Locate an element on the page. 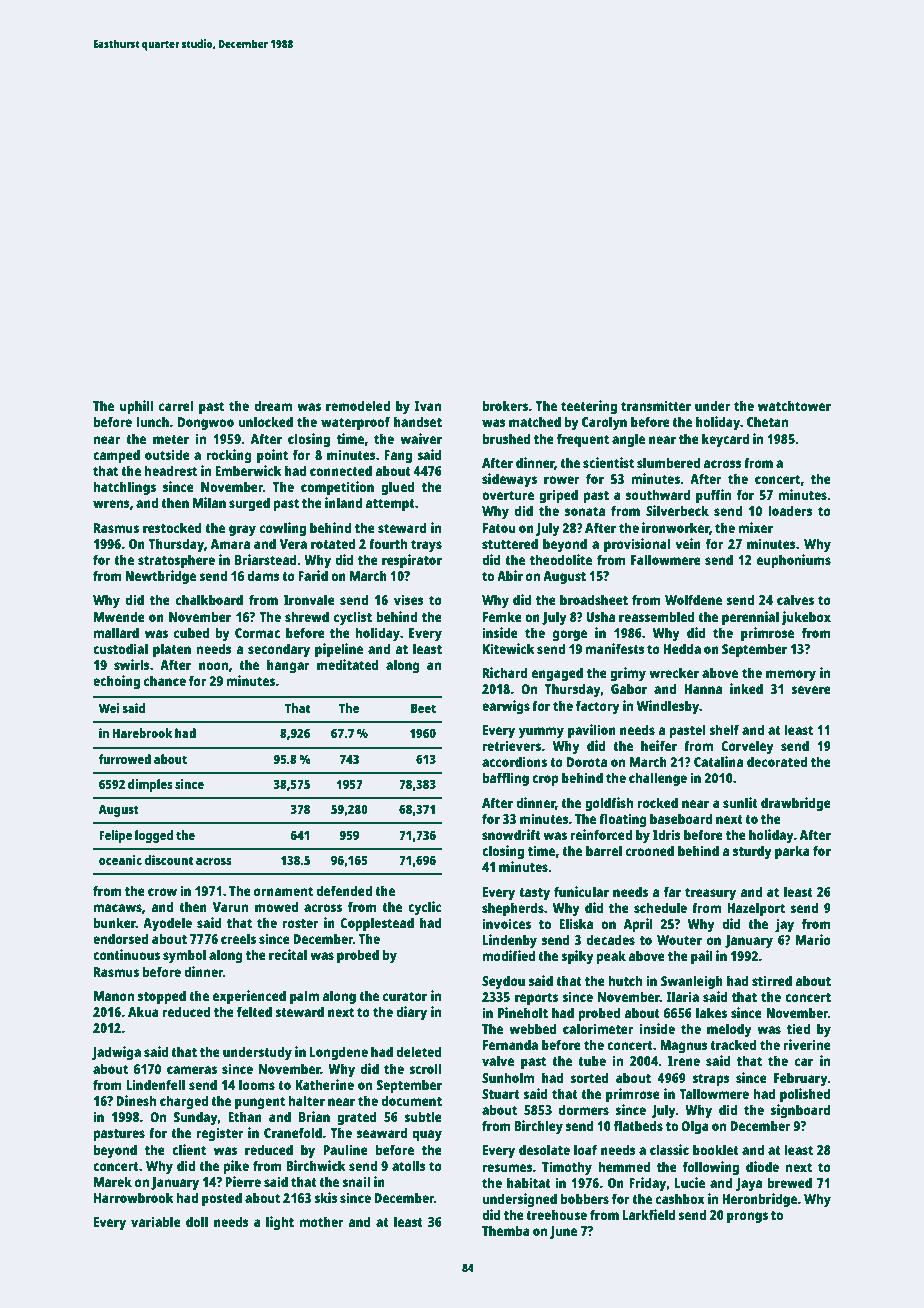  brokers is located at coordinates (505, 405).
